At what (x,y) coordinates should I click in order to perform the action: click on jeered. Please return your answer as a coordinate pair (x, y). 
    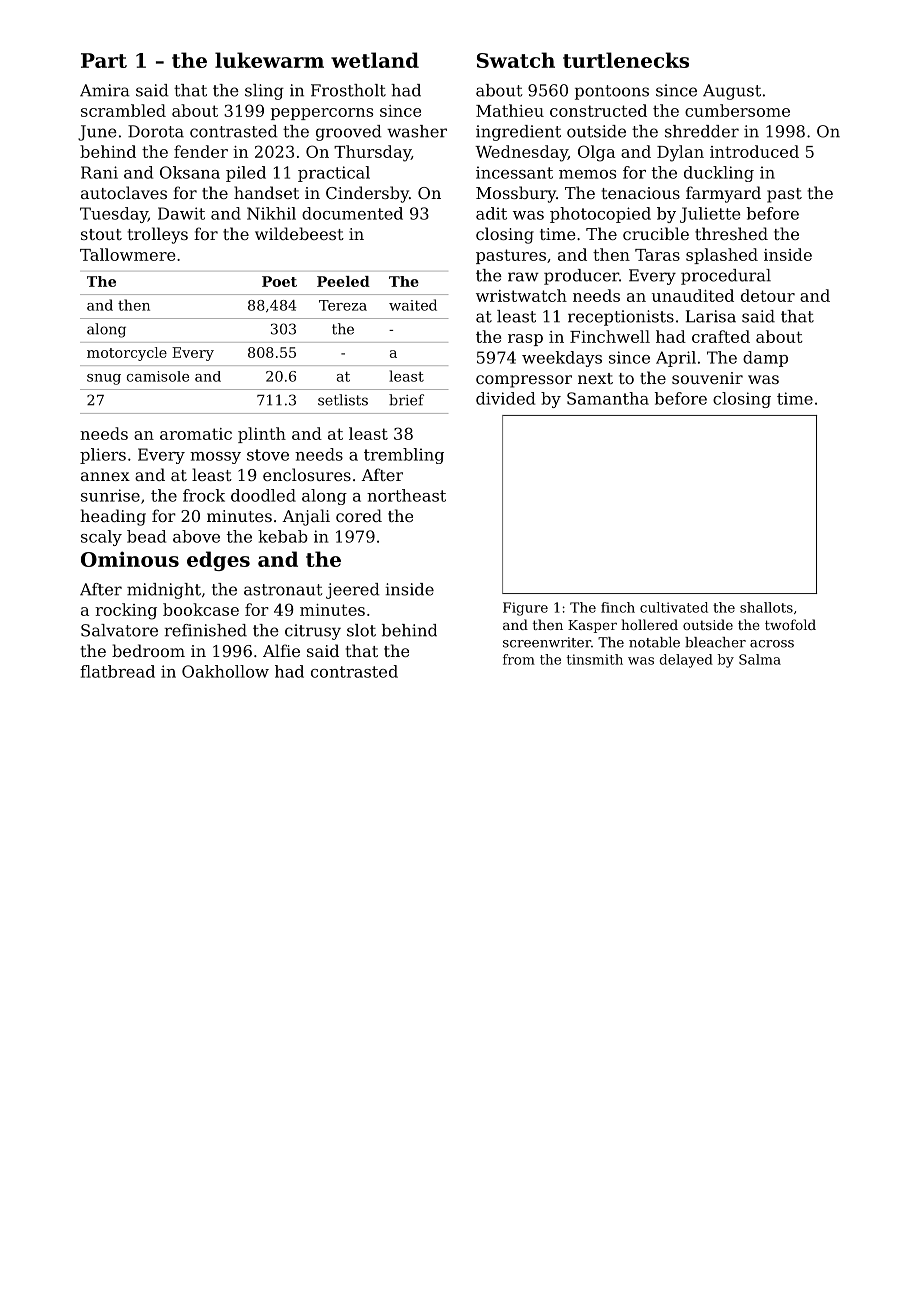
    Looking at the image, I should click on (353, 591).
